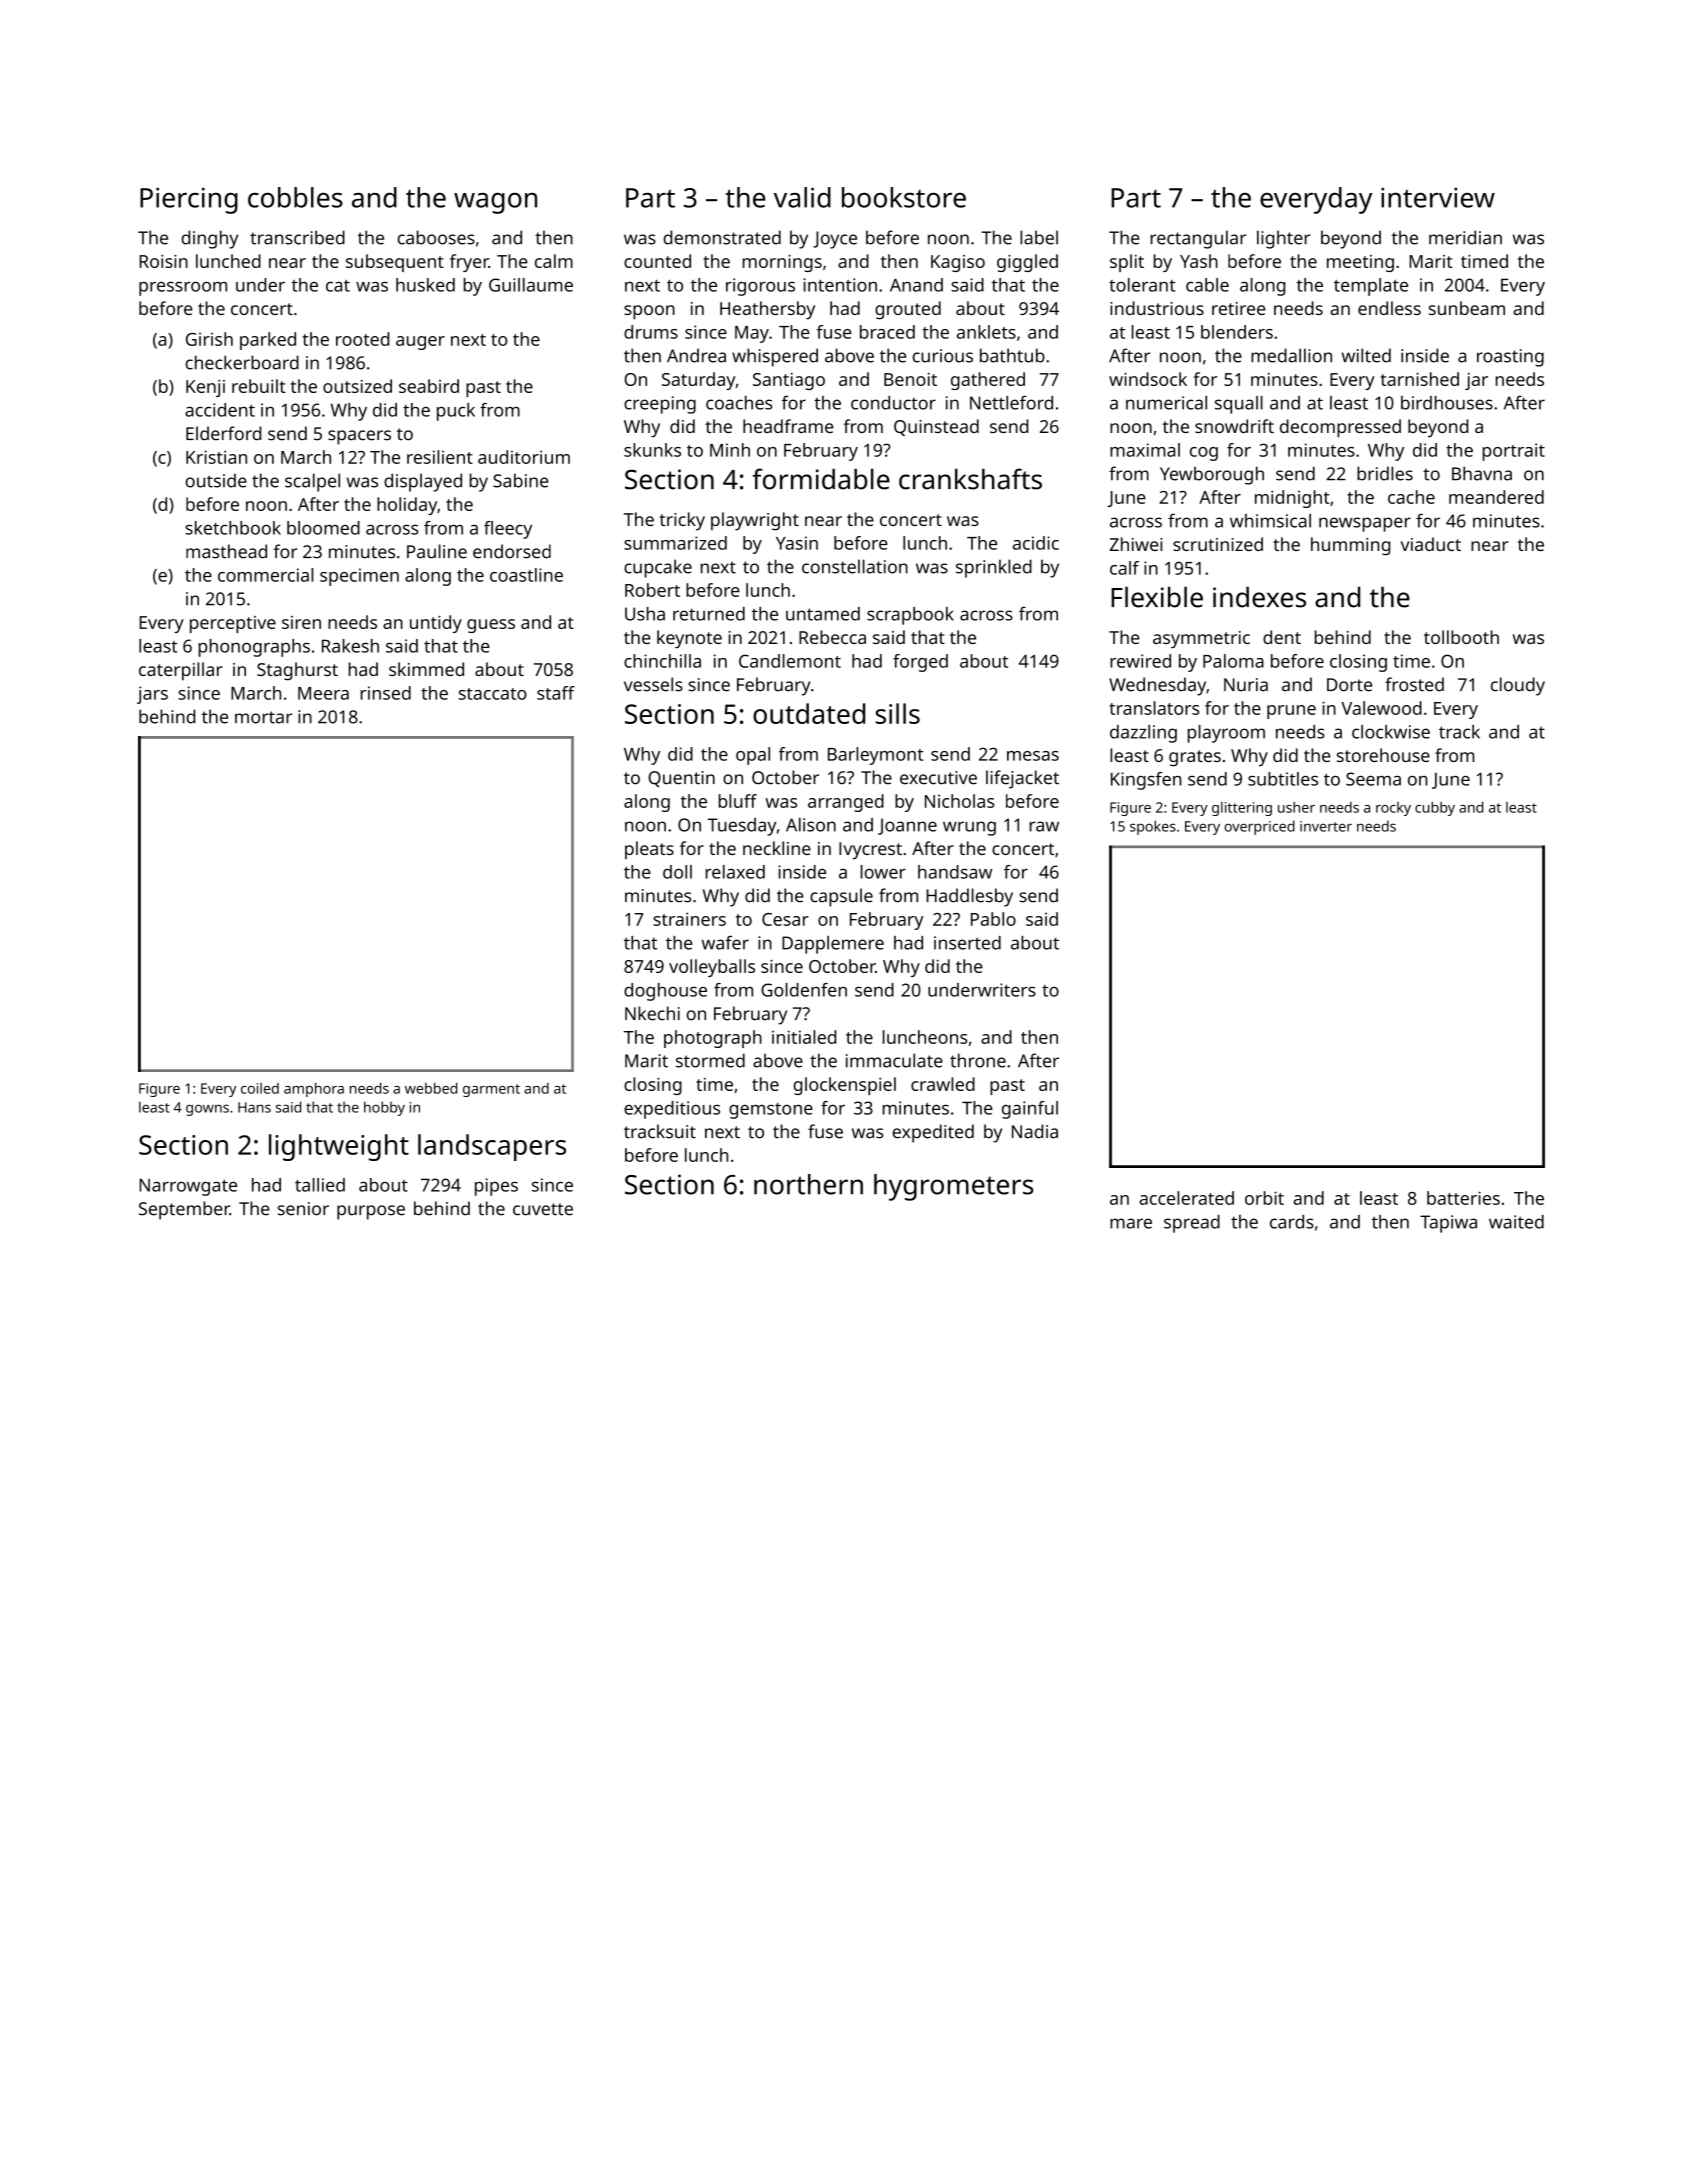 Image resolution: width=1683 pixels, height=2178 pixels. Describe the element at coordinates (1435, 809) in the screenshot. I see `cubby` at that location.
